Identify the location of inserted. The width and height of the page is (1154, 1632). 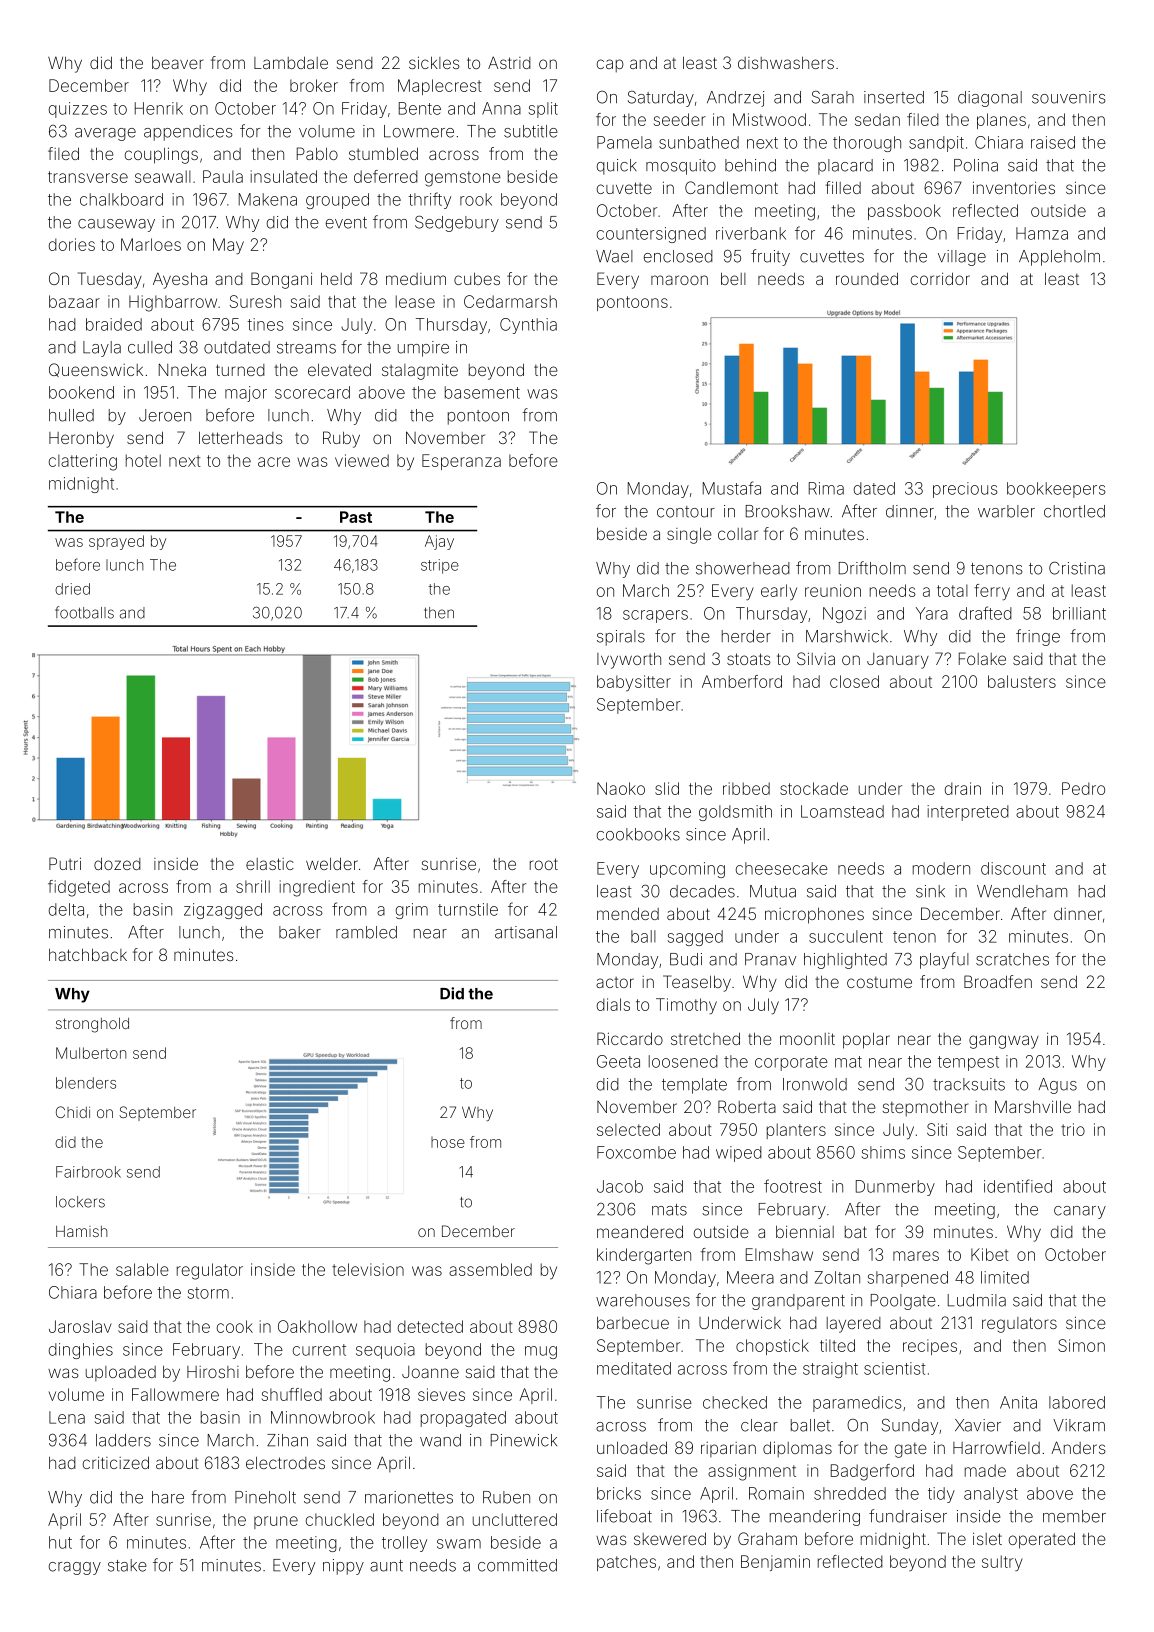
(894, 97).
